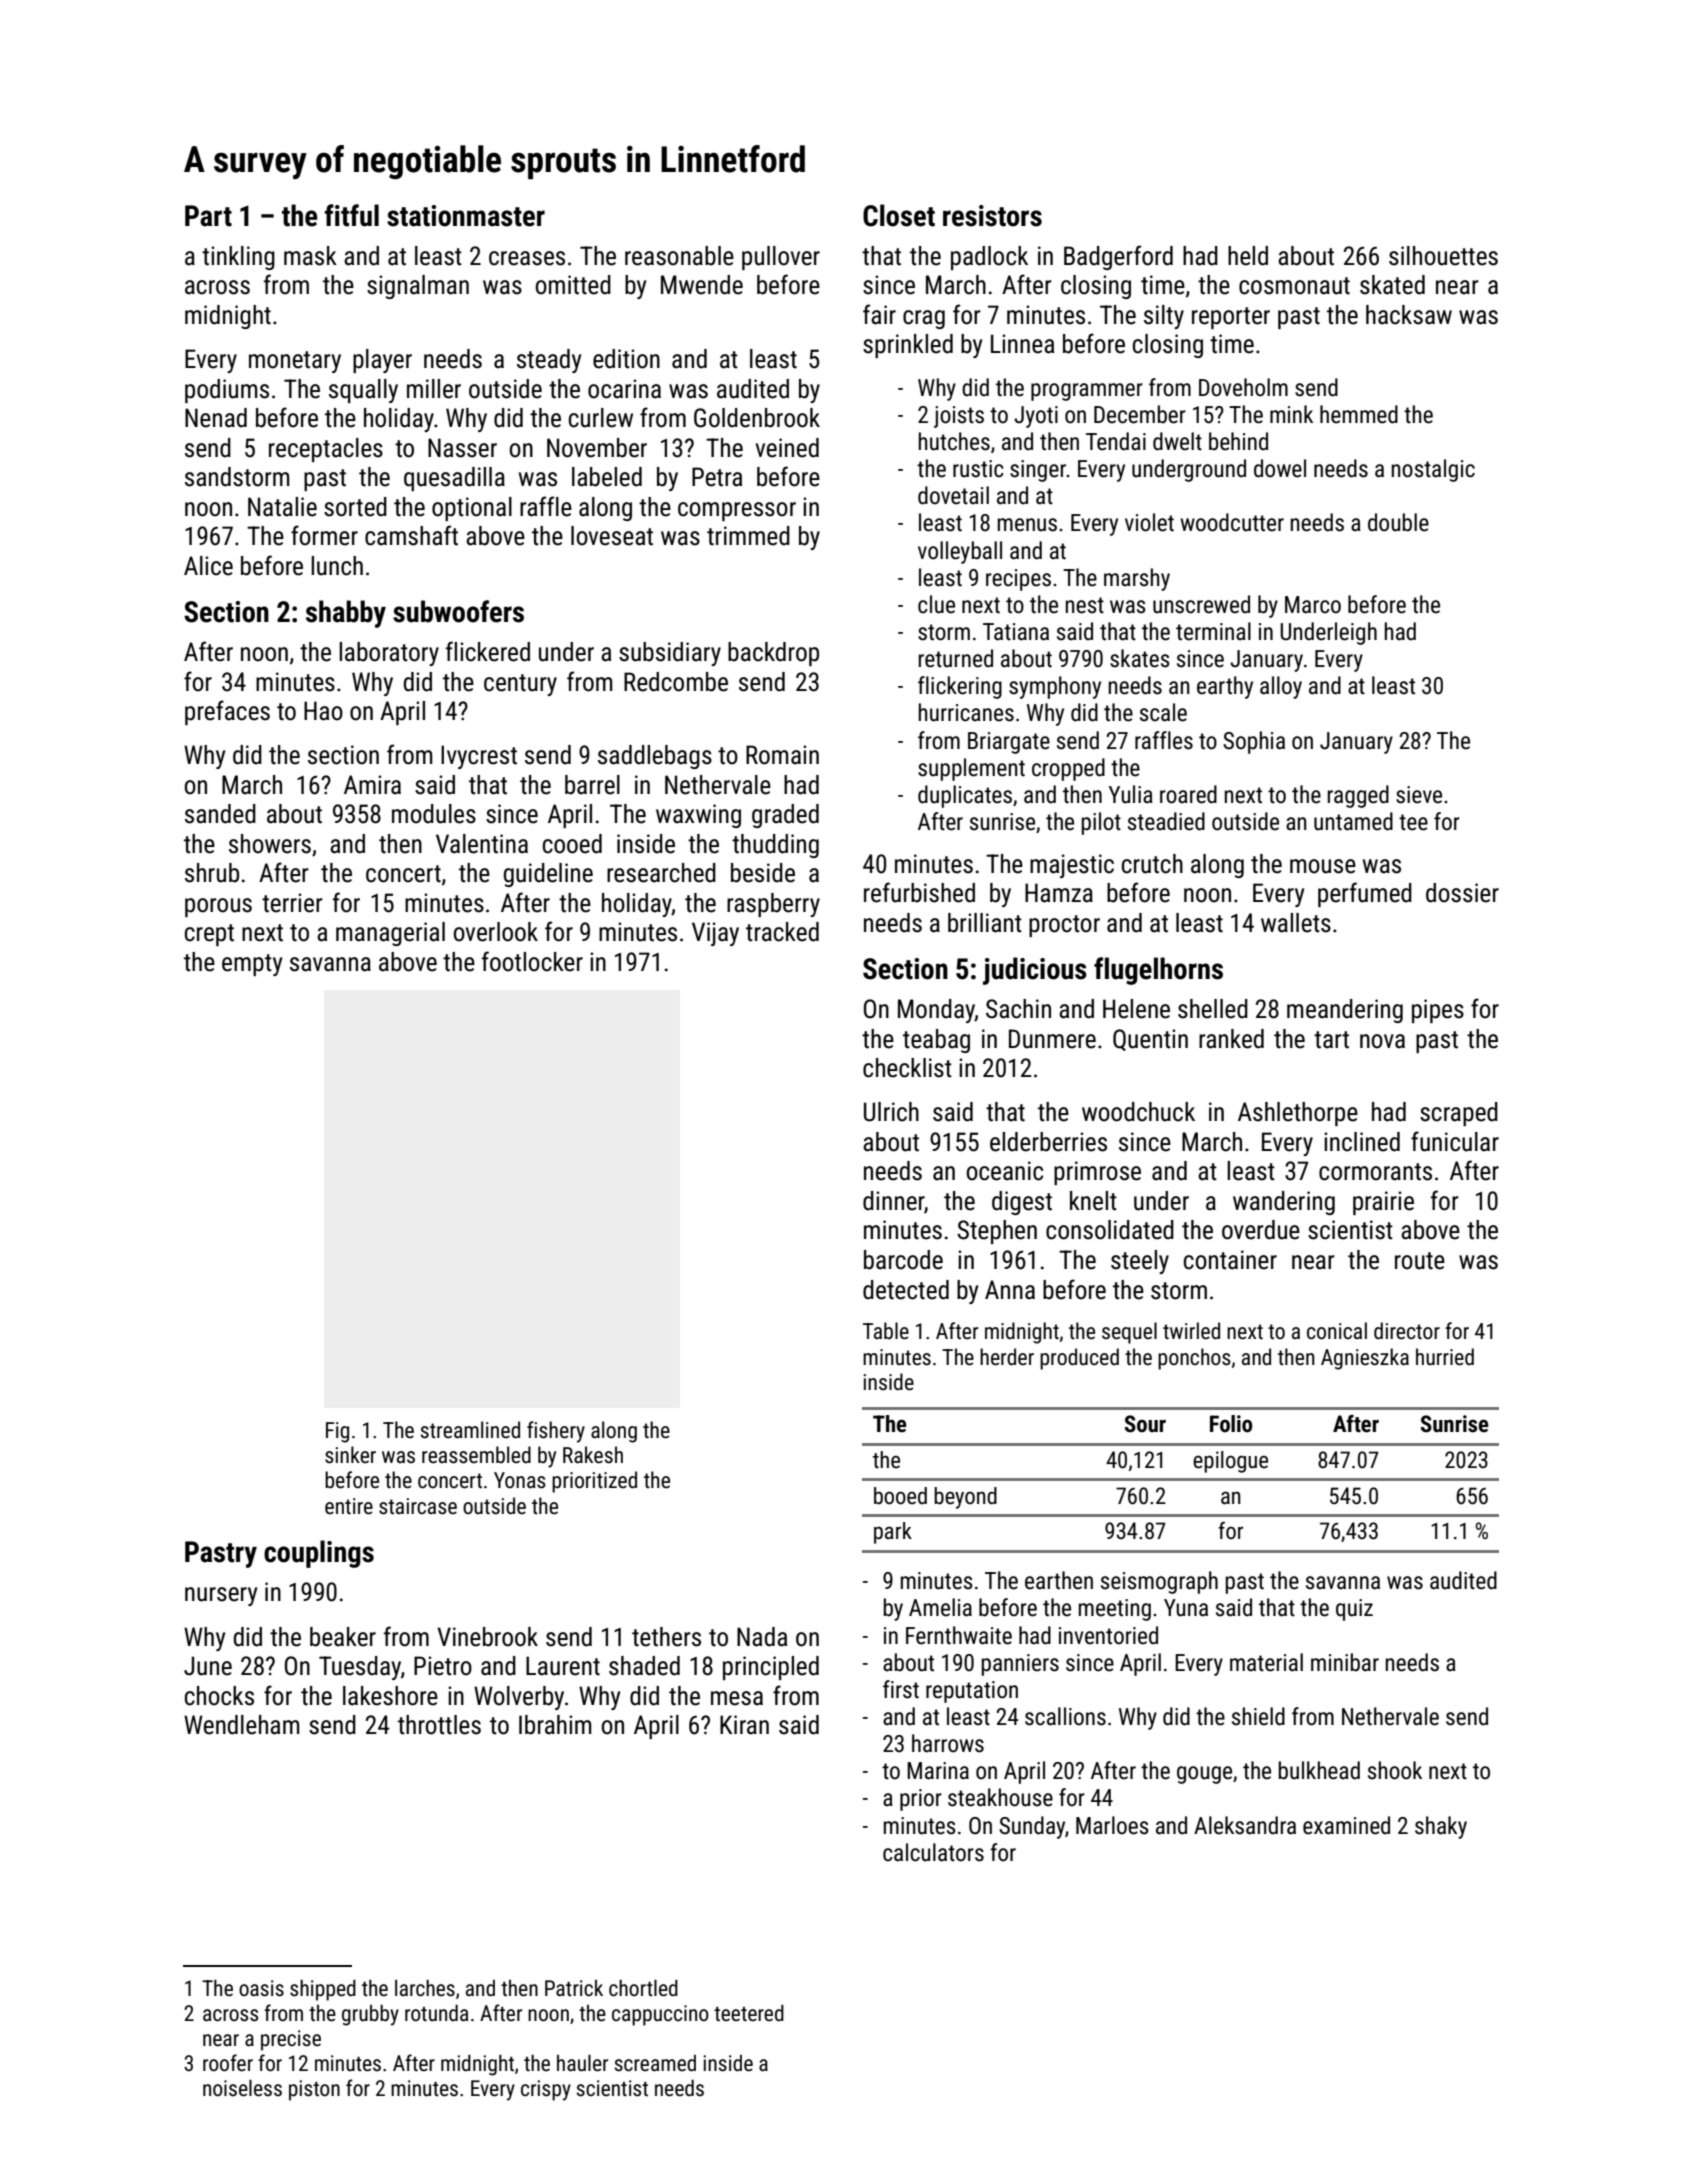  What do you see at coordinates (1409, 315) in the screenshot?
I see `hacksaw` at bounding box center [1409, 315].
